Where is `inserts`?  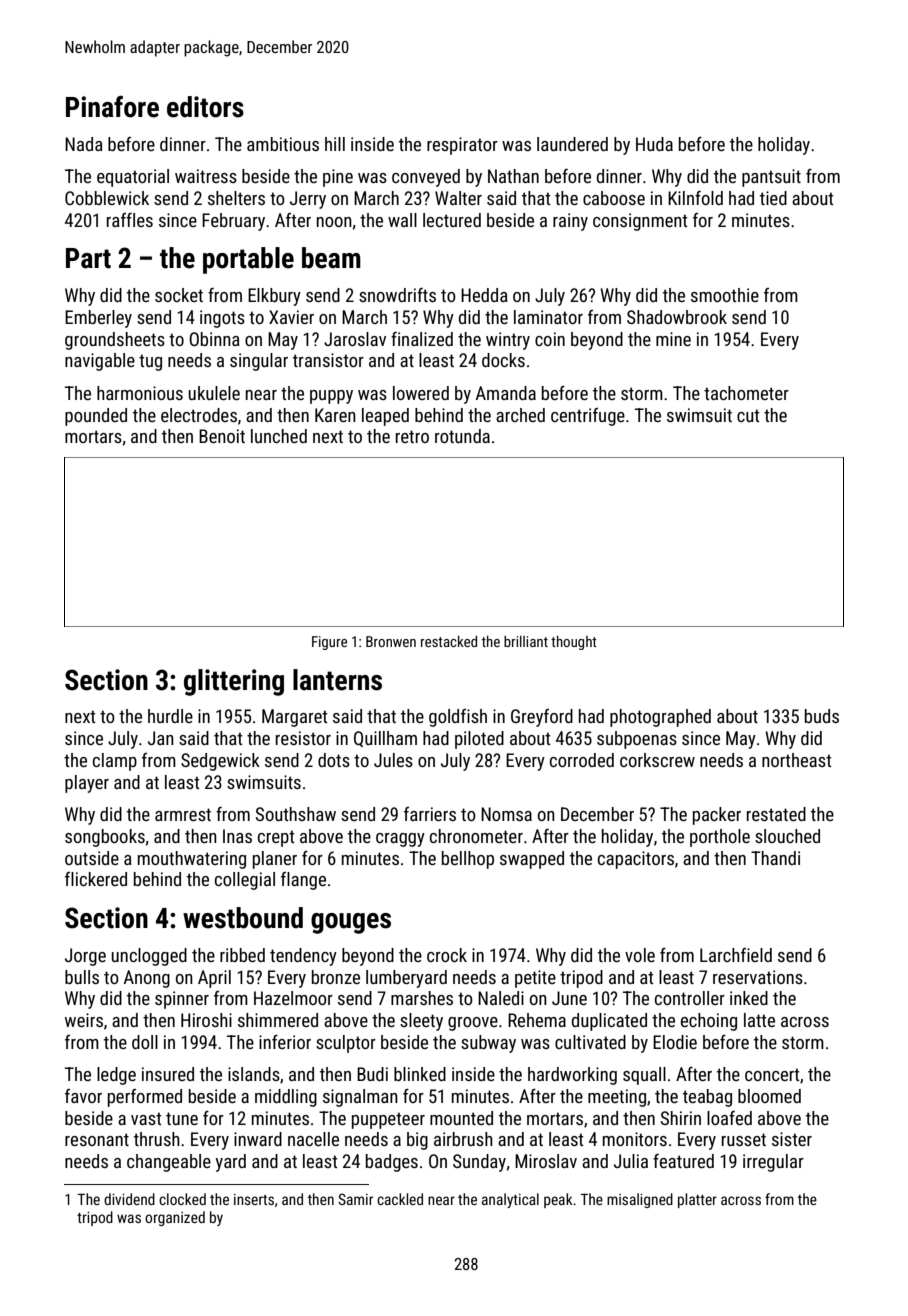 inserts is located at coordinates (254, 1199).
